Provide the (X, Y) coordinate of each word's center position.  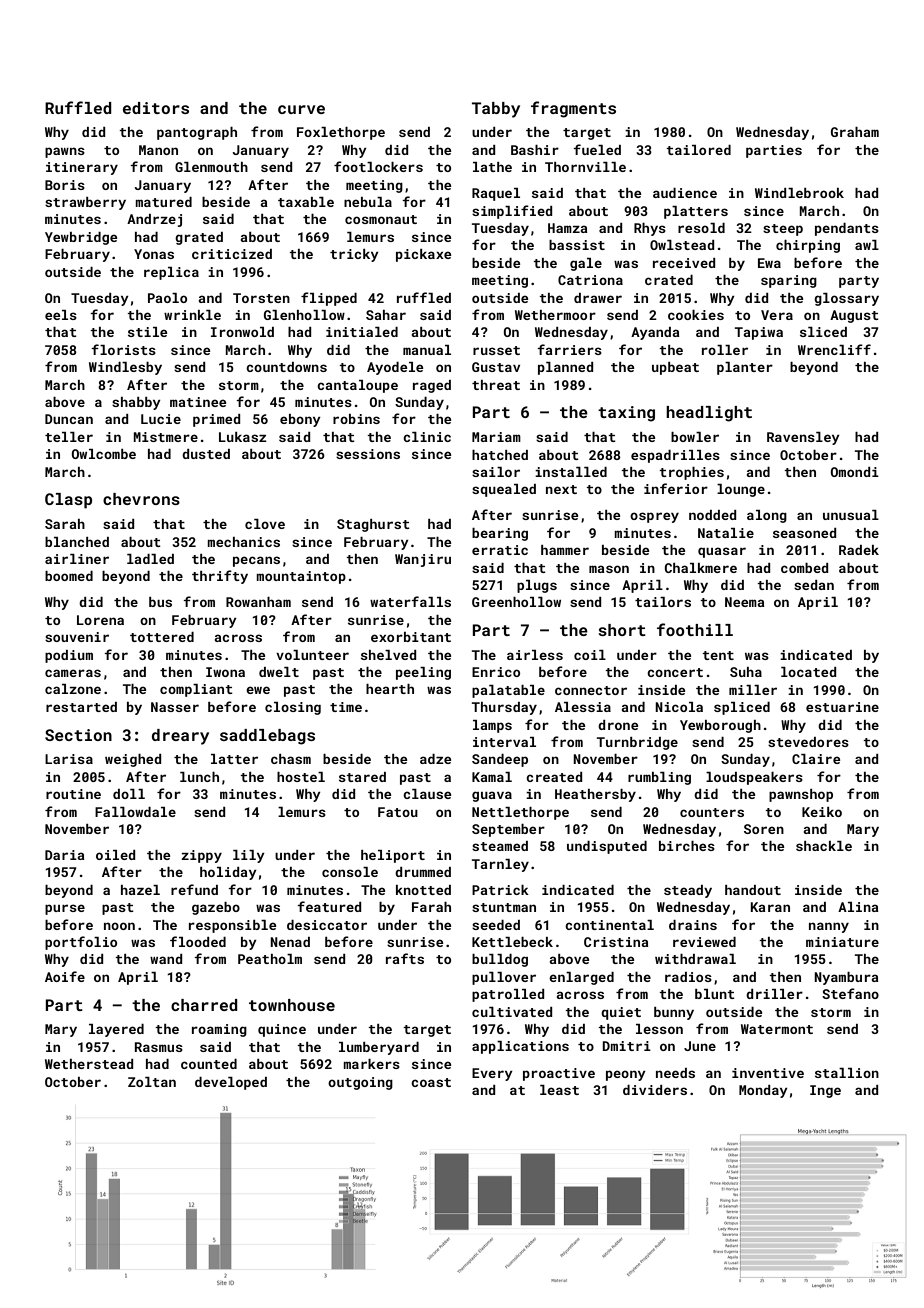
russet (496, 350)
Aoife (65, 976)
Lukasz (243, 437)
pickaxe (423, 255)
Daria (65, 855)
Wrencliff (834, 349)
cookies (696, 315)
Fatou (398, 812)
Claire (816, 759)
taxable (306, 202)
